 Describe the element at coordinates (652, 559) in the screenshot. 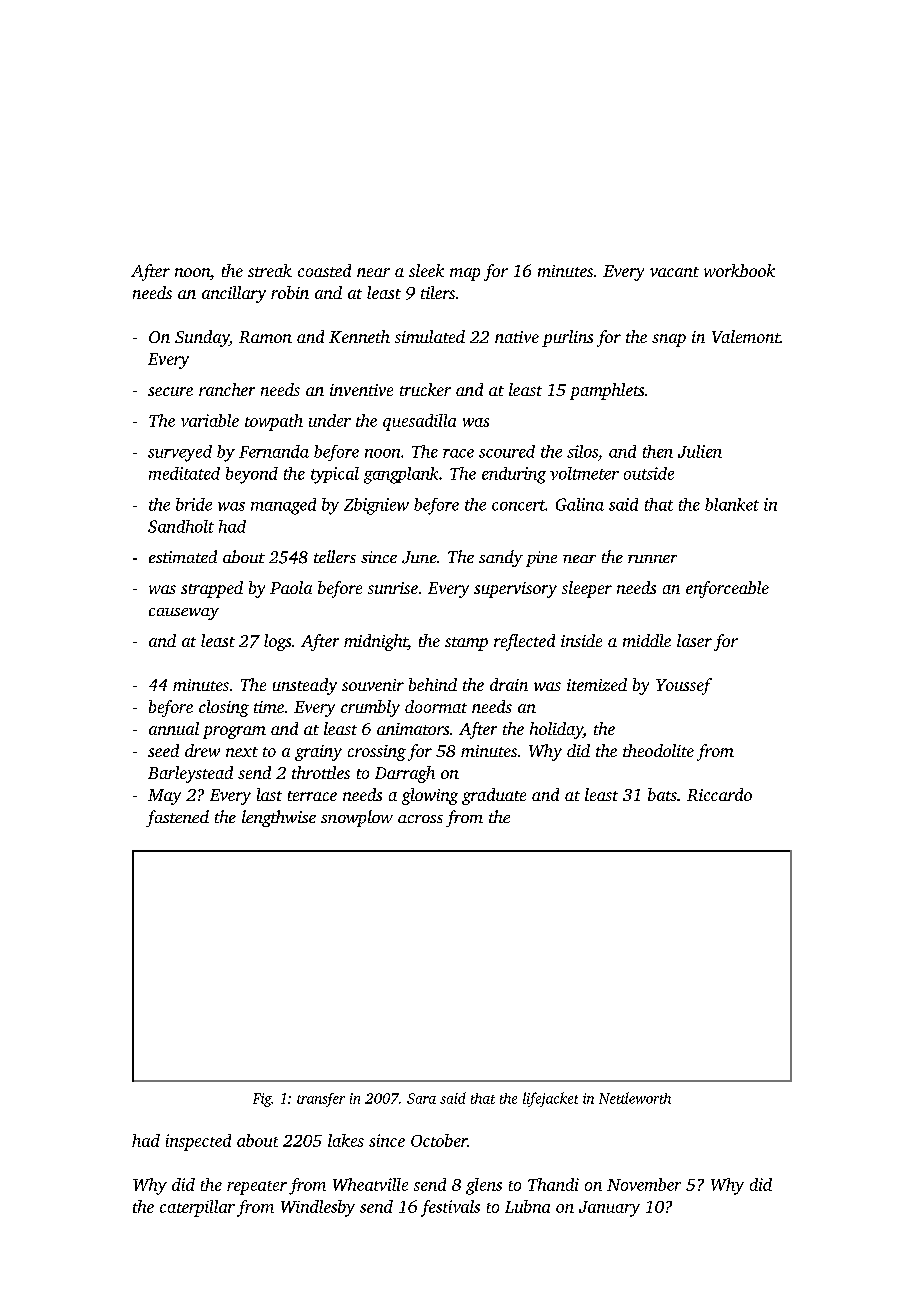

I see `runner` at that location.
